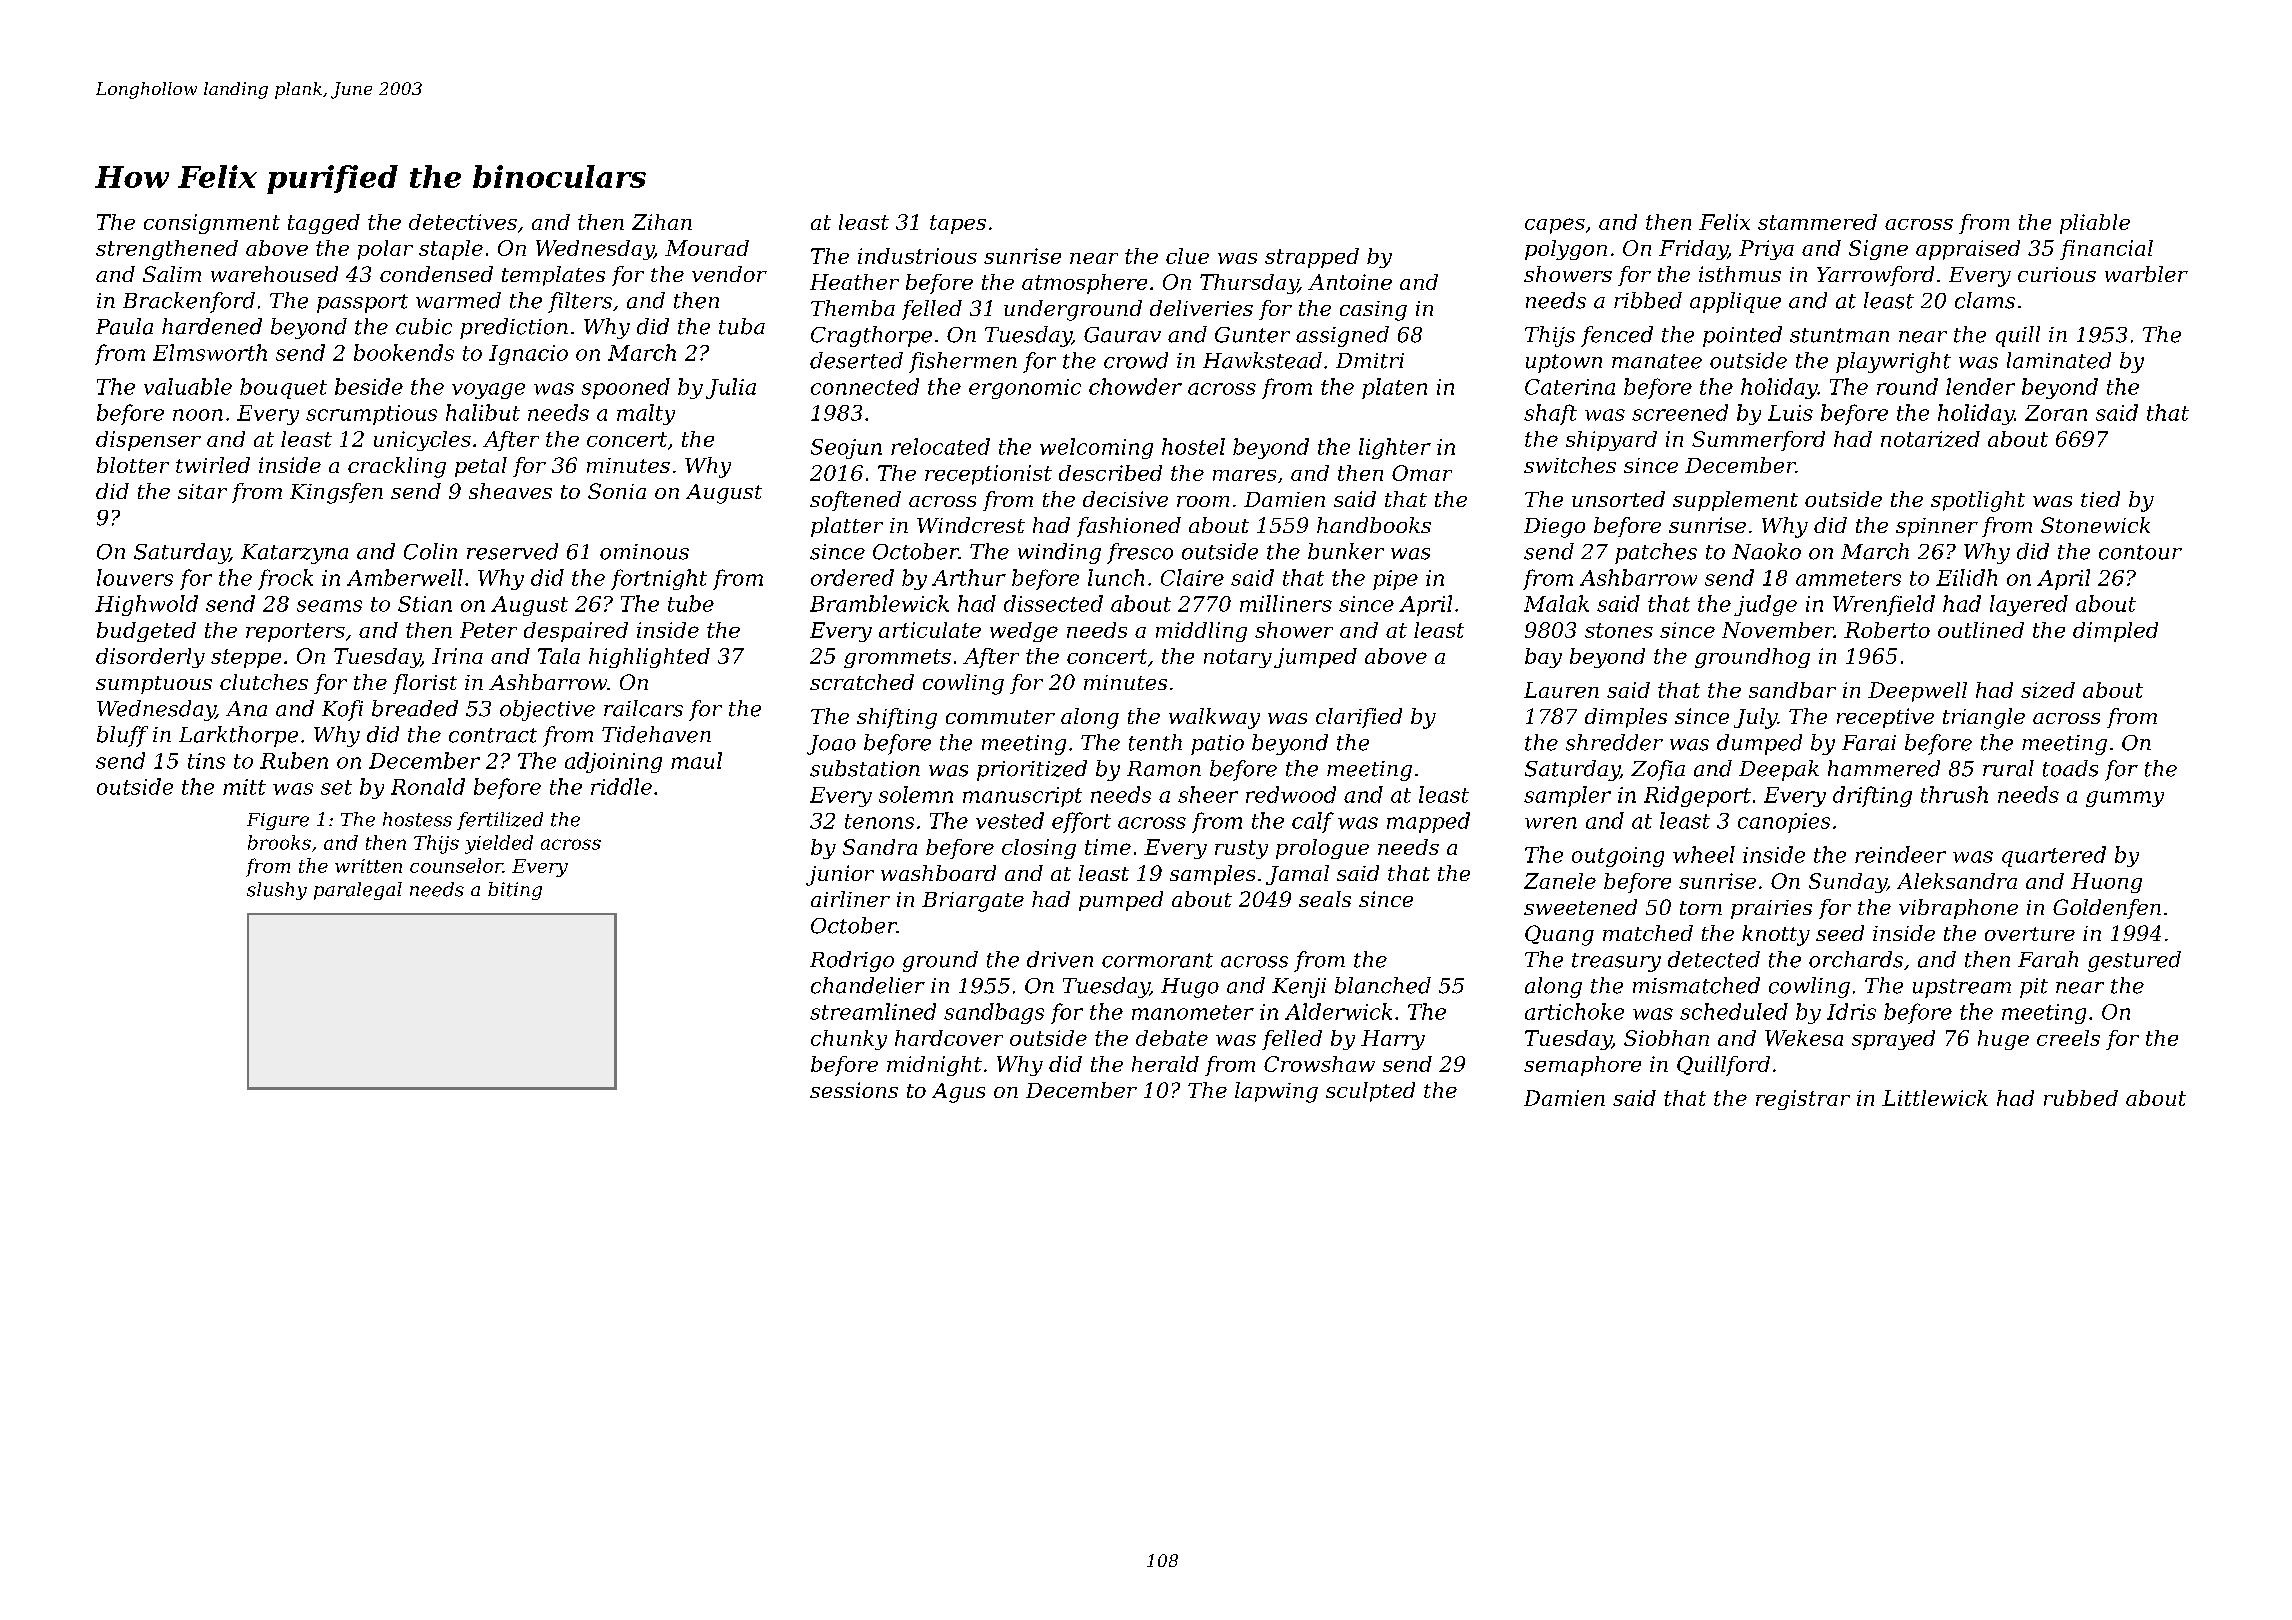  I want to click on budgeted, so click(146, 632).
